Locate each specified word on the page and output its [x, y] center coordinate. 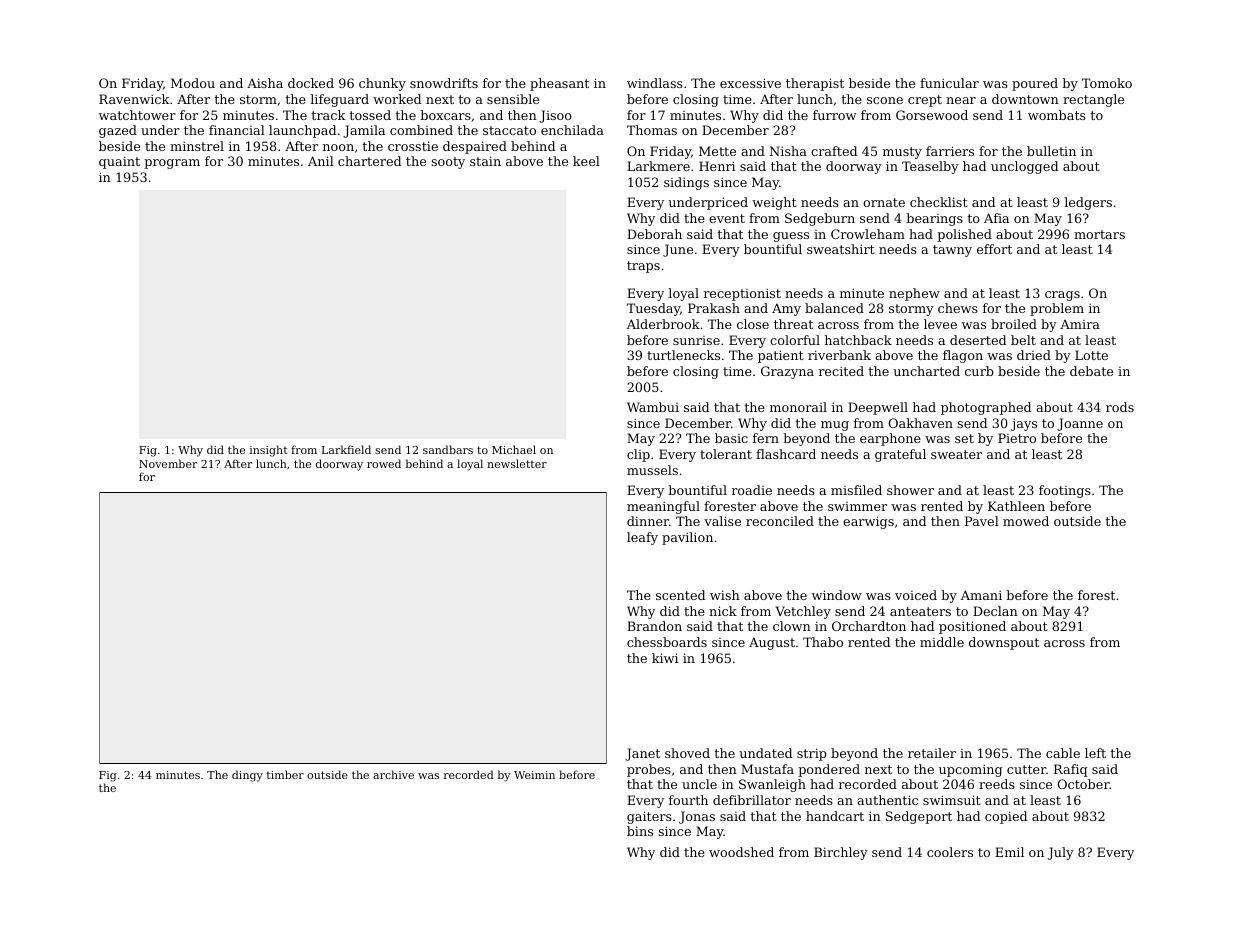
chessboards [667, 642]
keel [586, 161]
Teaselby [930, 167]
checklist [939, 202]
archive [393, 774]
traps [643, 267]
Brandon [654, 626]
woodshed [741, 852]
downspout [1004, 643]
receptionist [742, 294]
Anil [321, 161]
